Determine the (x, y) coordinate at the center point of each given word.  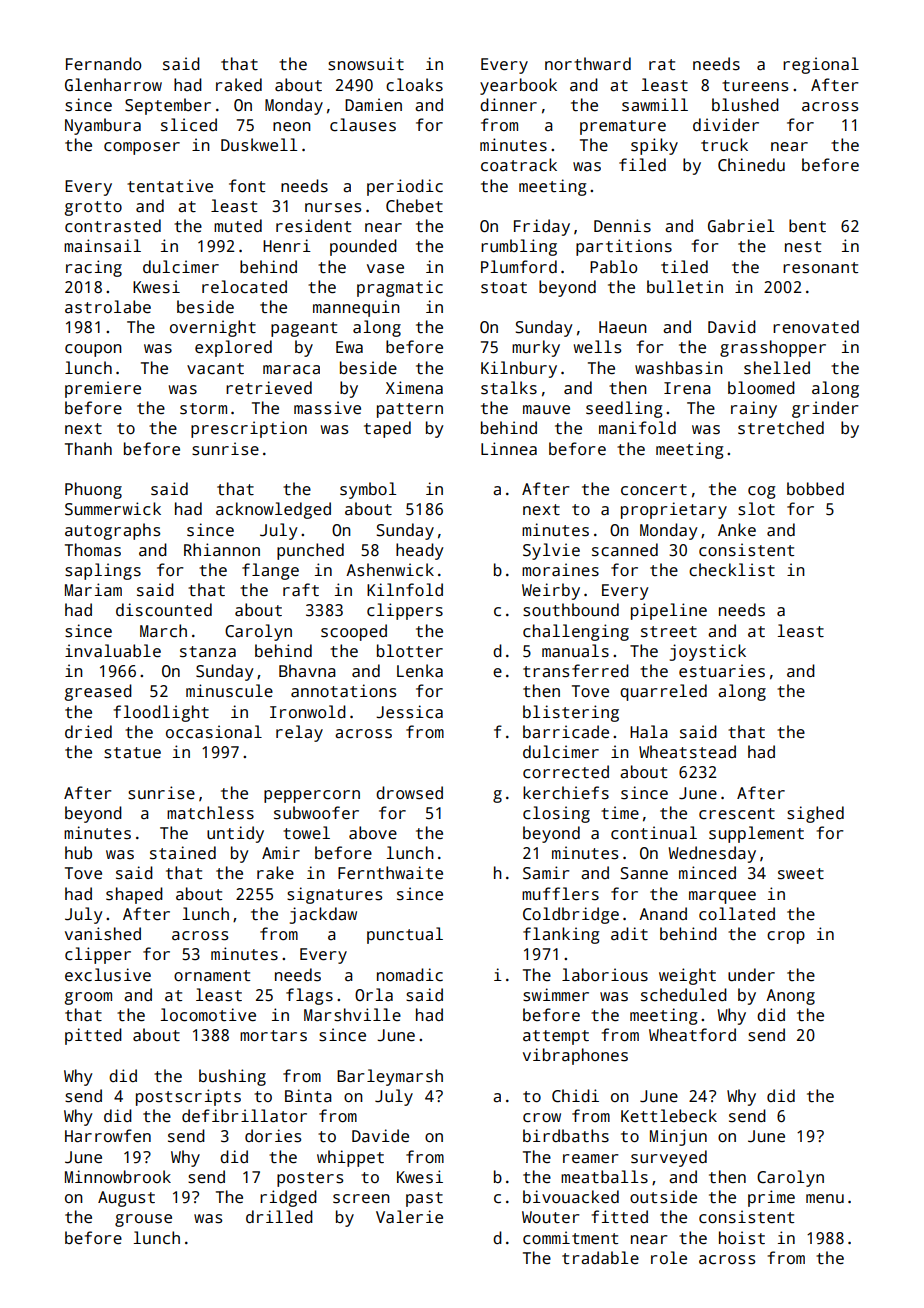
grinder (825, 409)
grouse (143, 1220)
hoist (742, 1238)
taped (387, 429)
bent (807, 225)
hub (78, 852)
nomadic (410, 975)
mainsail (102, 246)
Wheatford (692, 1035)
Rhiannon (222, 549)
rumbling (519, 247)
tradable (600, 1258)
